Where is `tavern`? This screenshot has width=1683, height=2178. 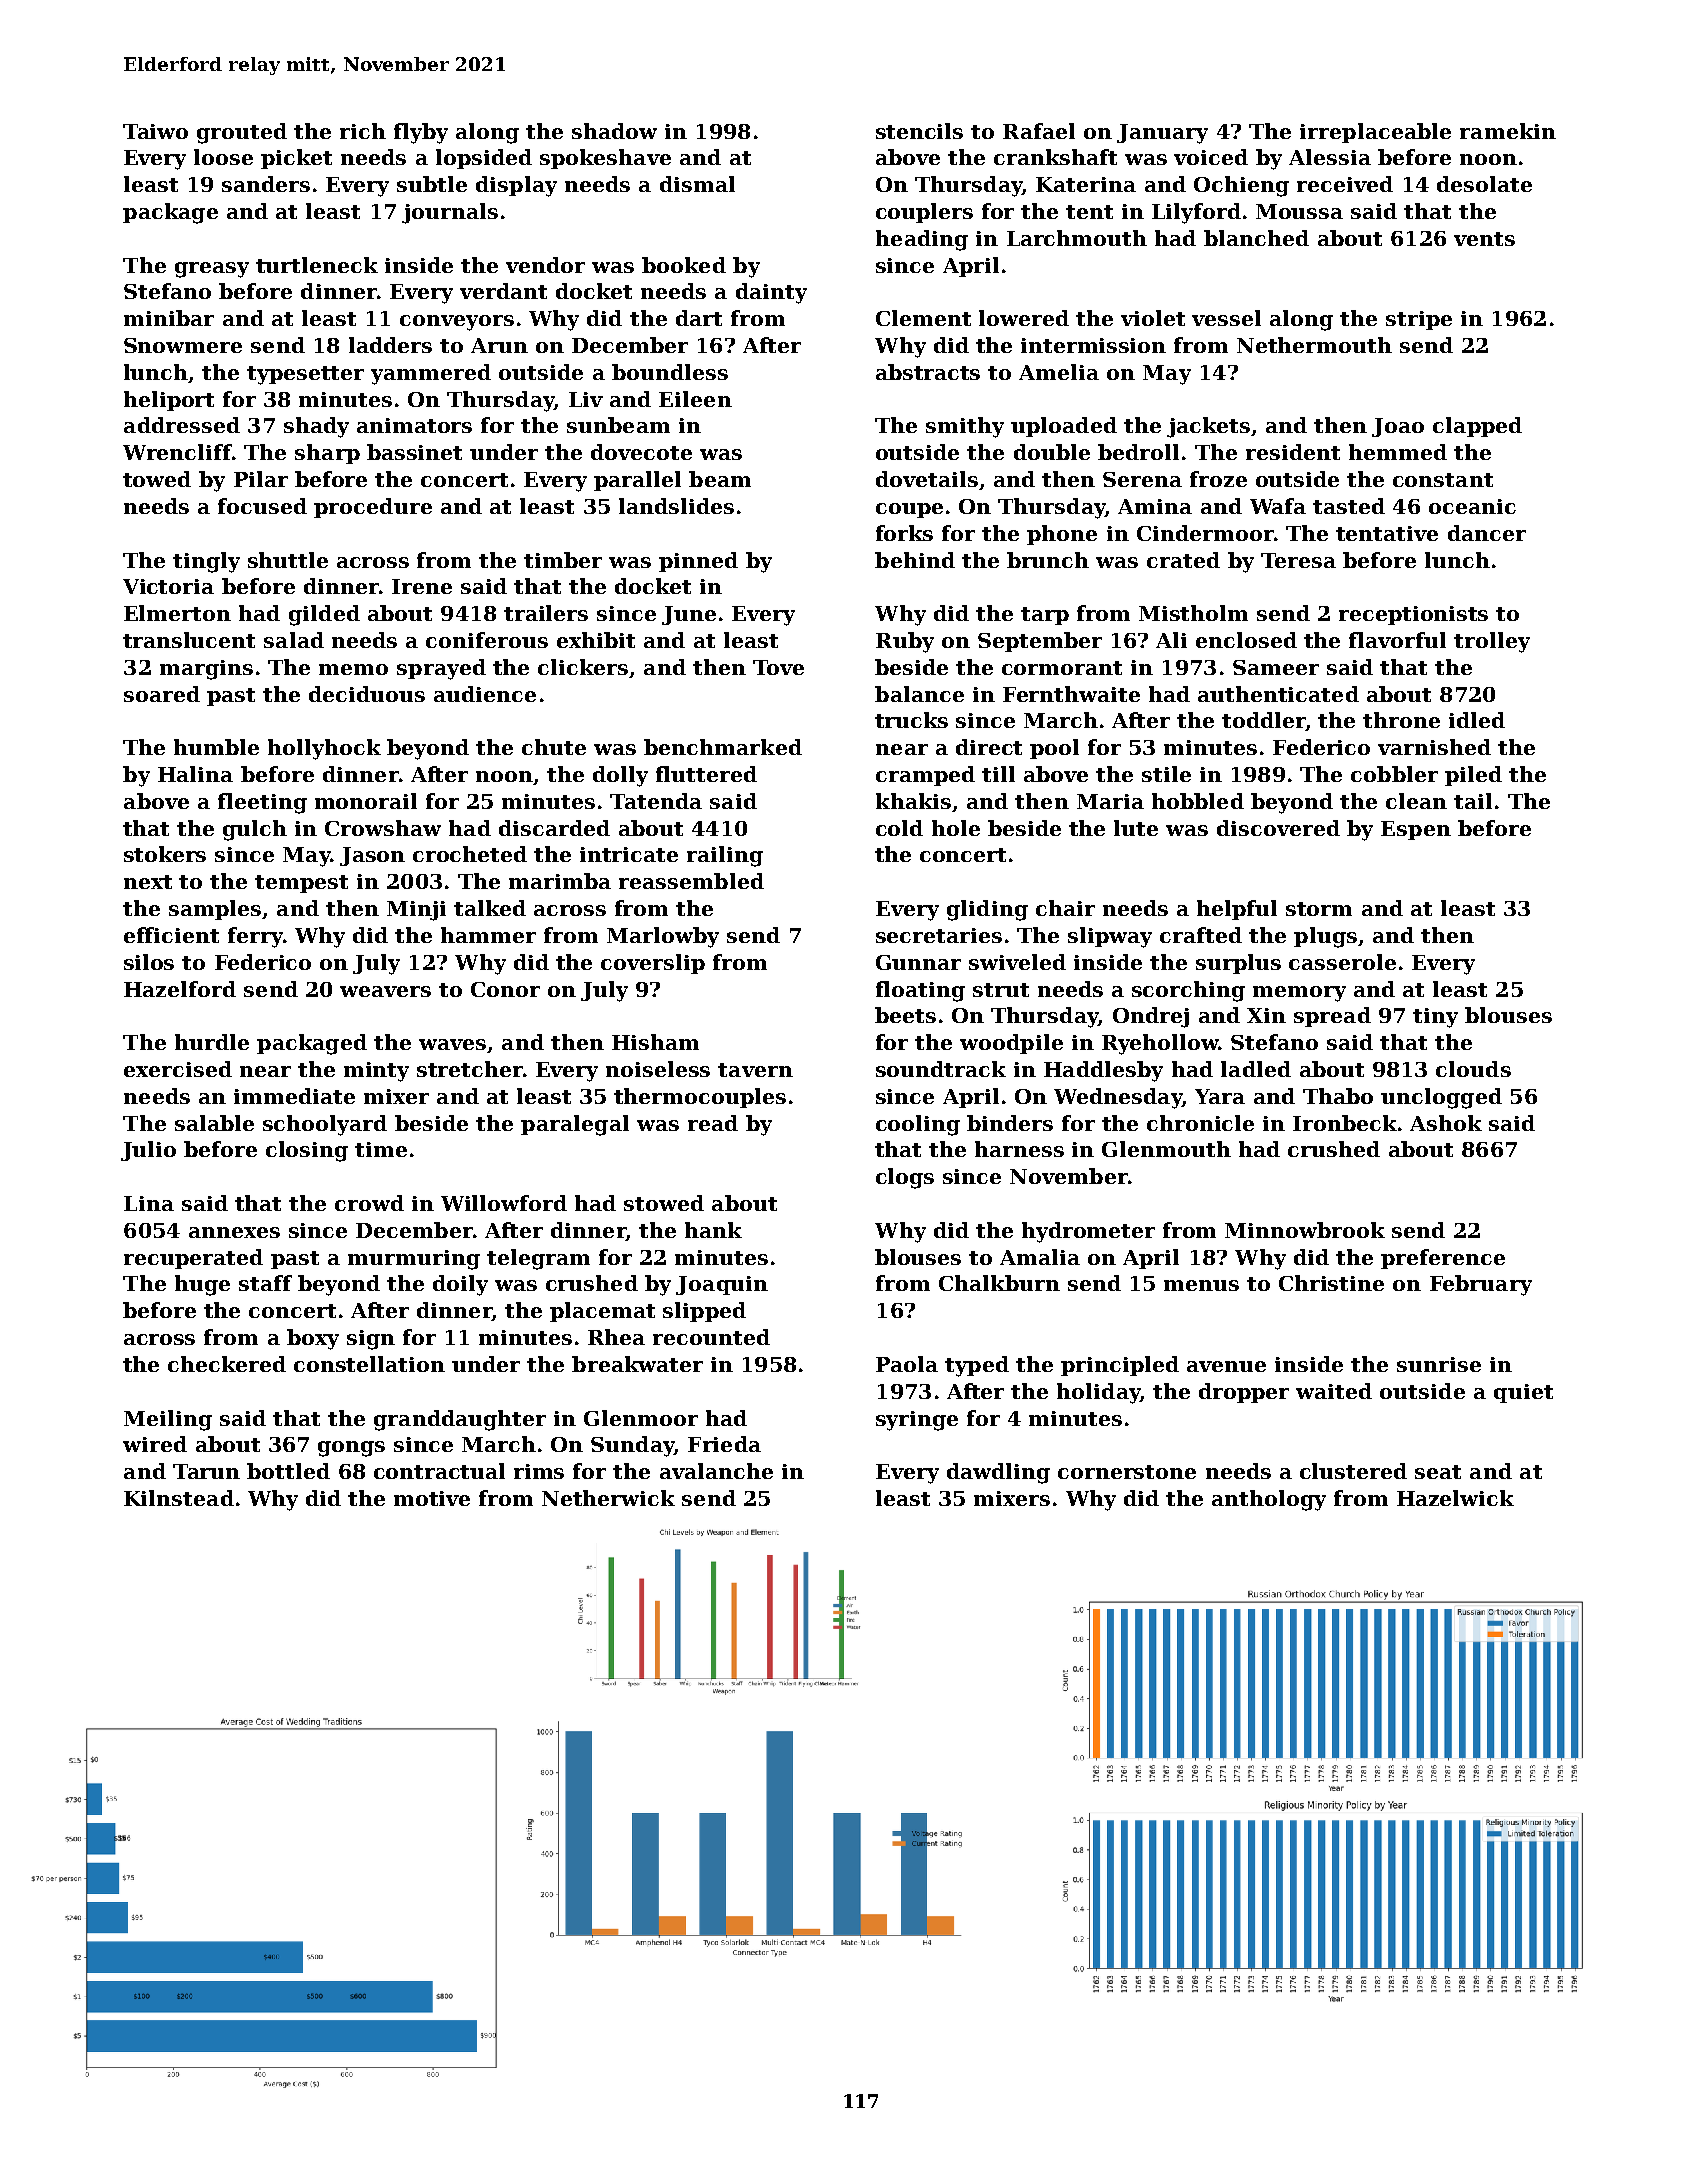
tavern is located at coordinates (755, 1070).
